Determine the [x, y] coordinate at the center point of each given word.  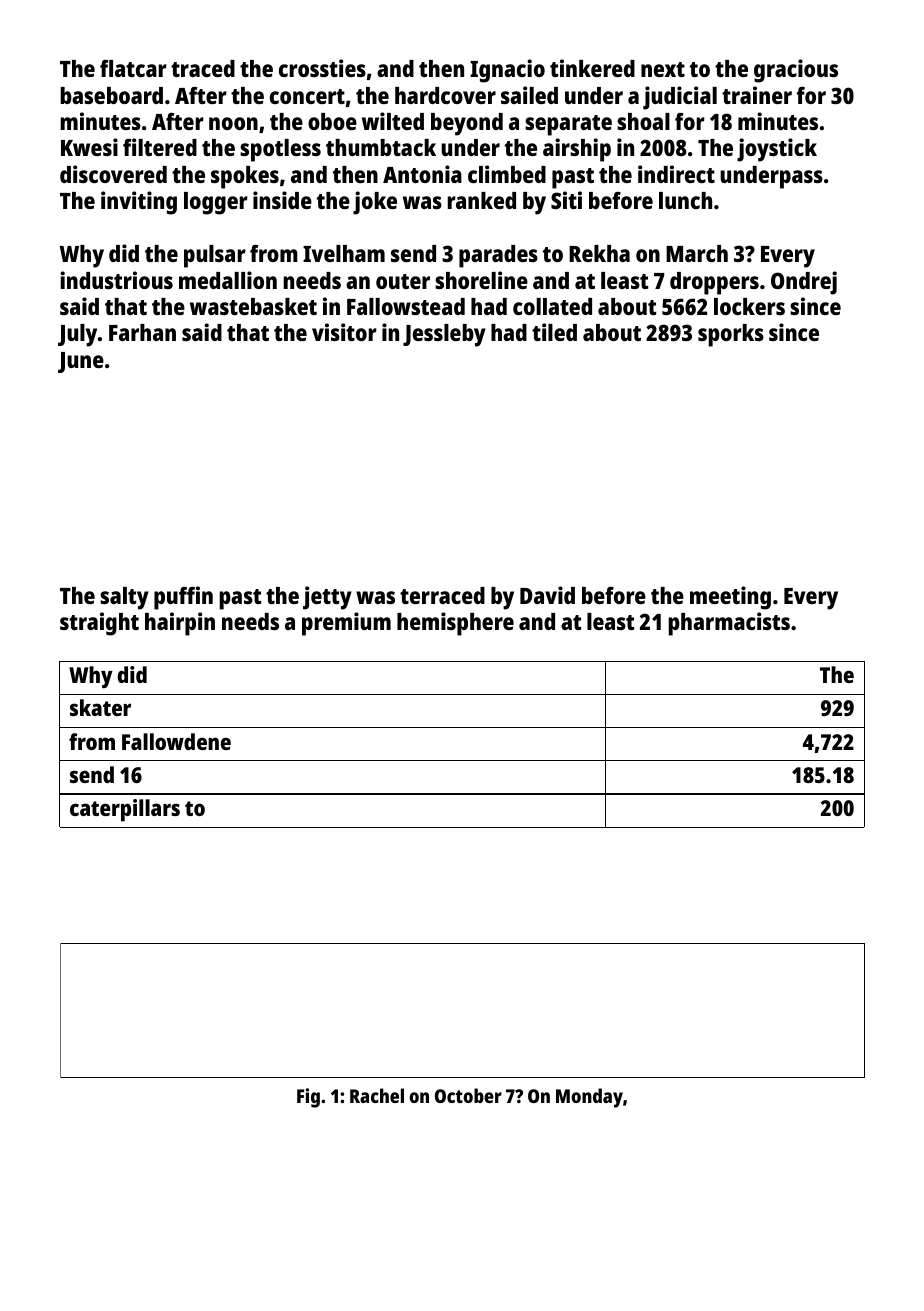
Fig [308, 1098]
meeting [730, 598]
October [468, 1095]
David [547, 595]
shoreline [481, 280]
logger [216, 203]
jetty [327, 598]
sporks [731, 335]
